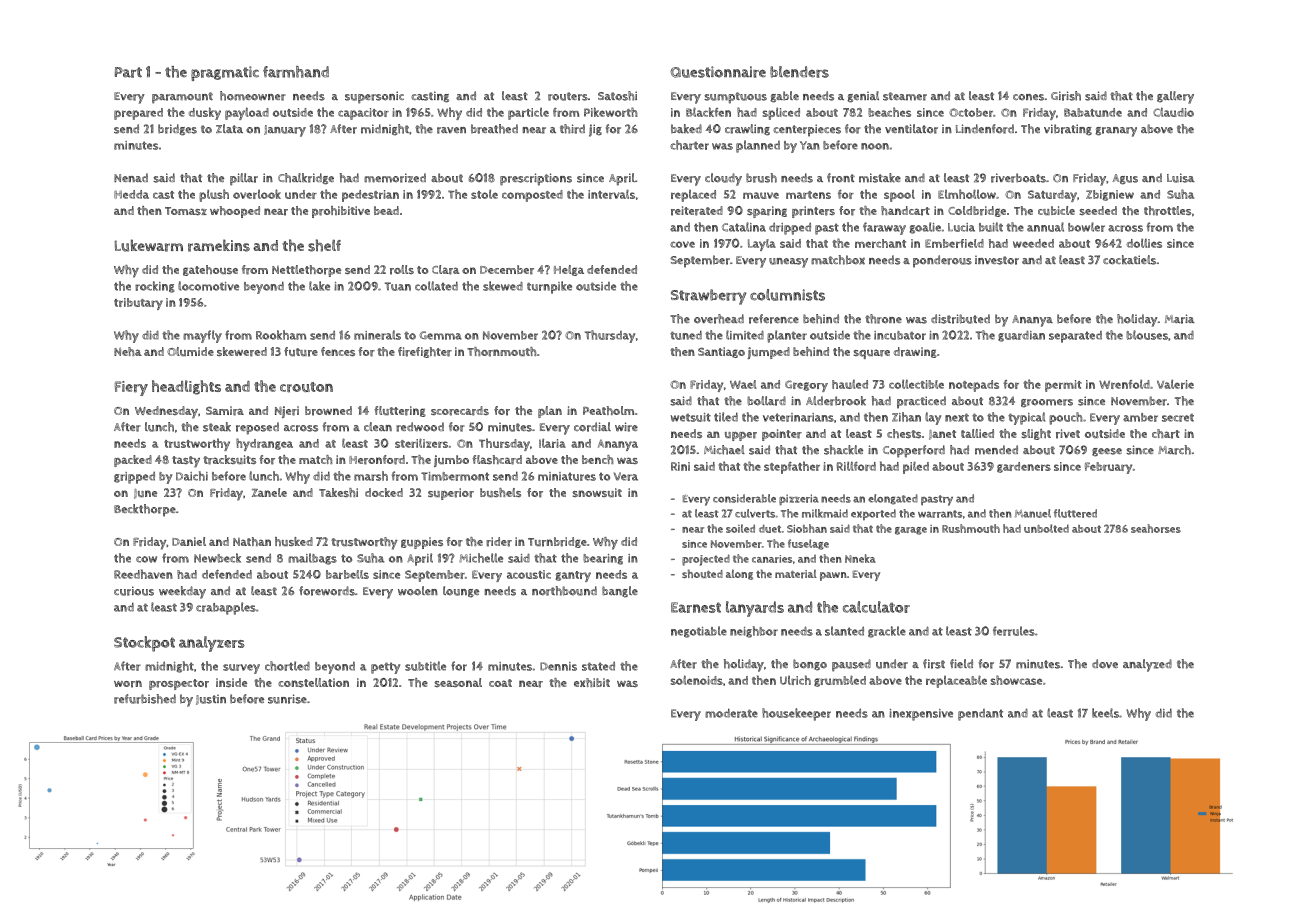 This page has width=1308, height=924. What do you see at coordinates (138, 114) in the page?
I see `prepared` at bounding box center [138, 114].
